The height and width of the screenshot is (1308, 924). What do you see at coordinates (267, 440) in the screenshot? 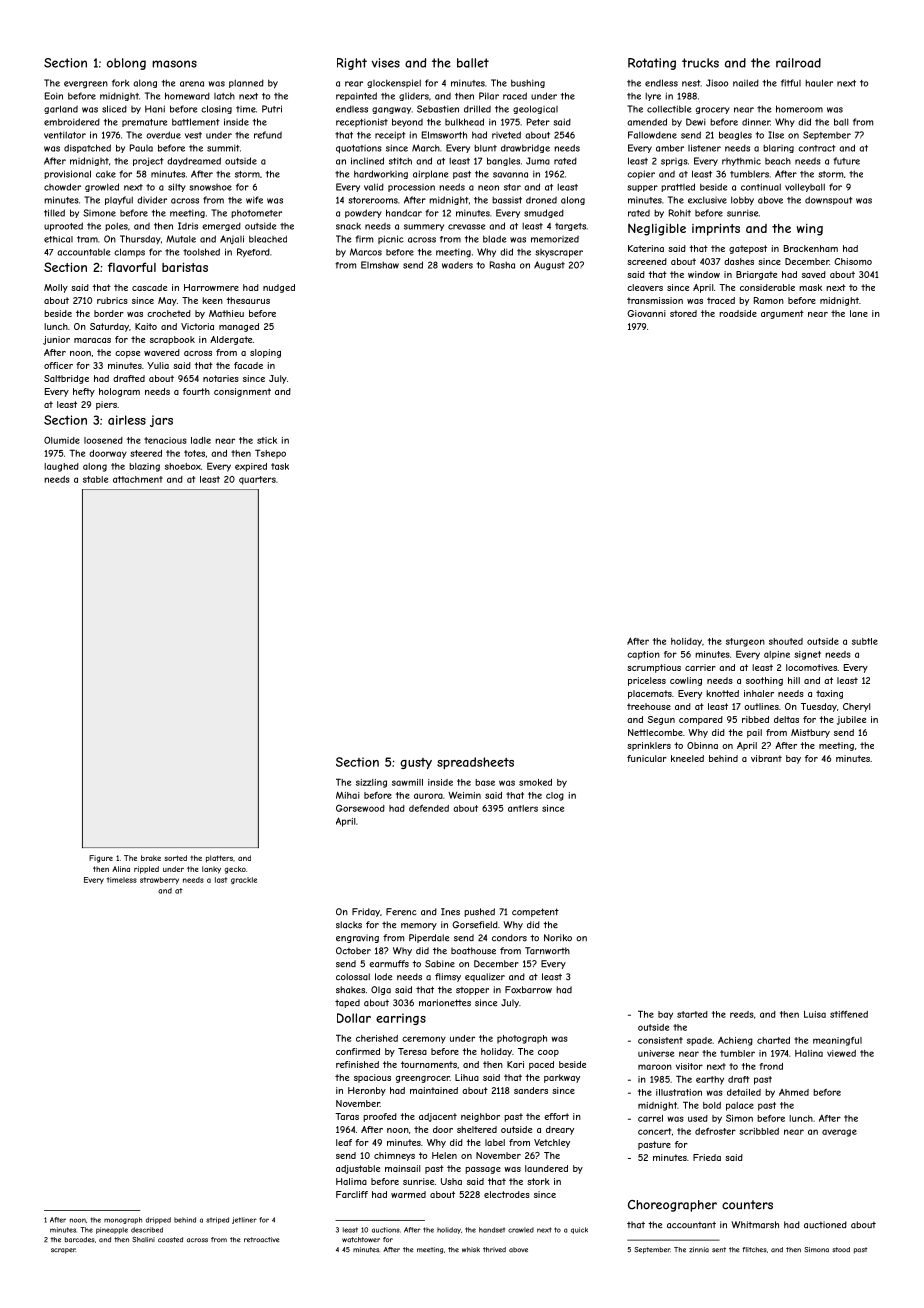
I see `stick` at bounding box center [267, 440].
